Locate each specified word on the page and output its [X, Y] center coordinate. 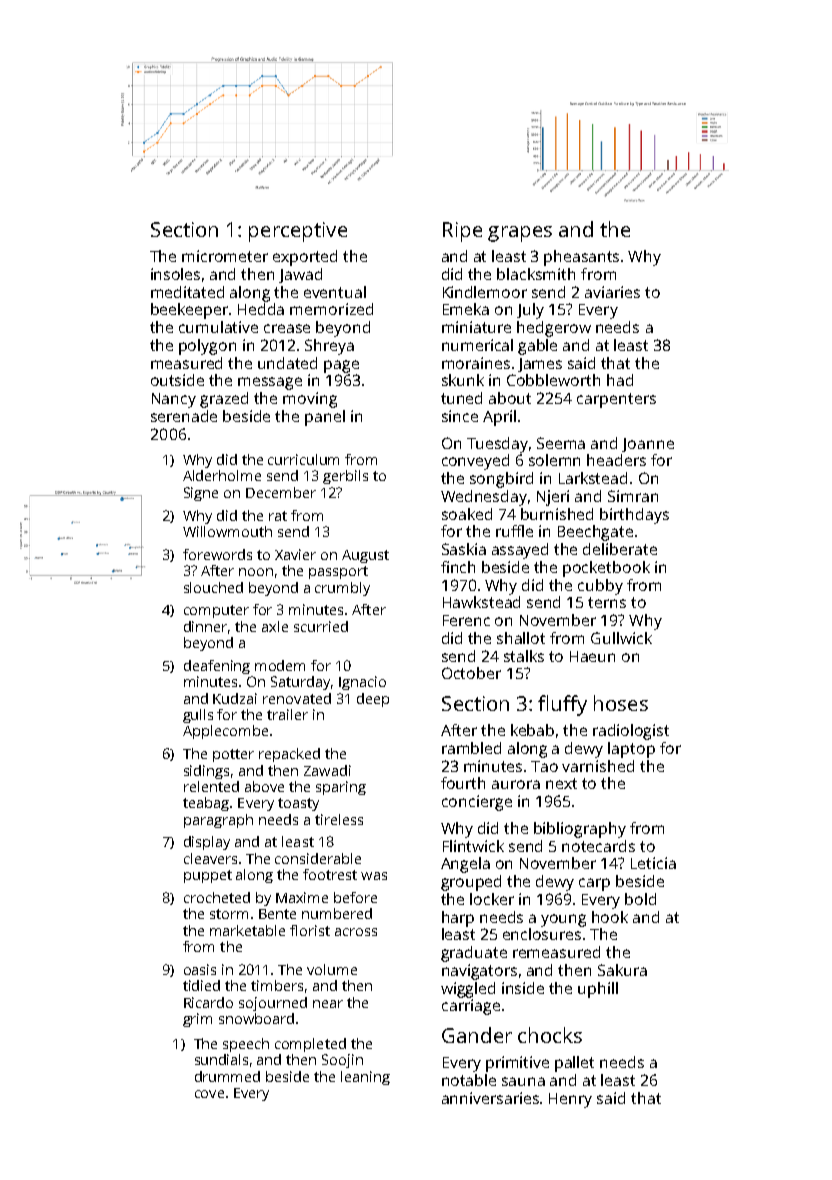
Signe [201, 494]
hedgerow [554, 329]
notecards [598, 846]
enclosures [542, 934]
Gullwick [621, 638]
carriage [471, 1007]
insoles [175, 274]
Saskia [464, 549]
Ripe [462, 232]
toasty [298, 804]
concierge [477, 803]
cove [209, 1094]
